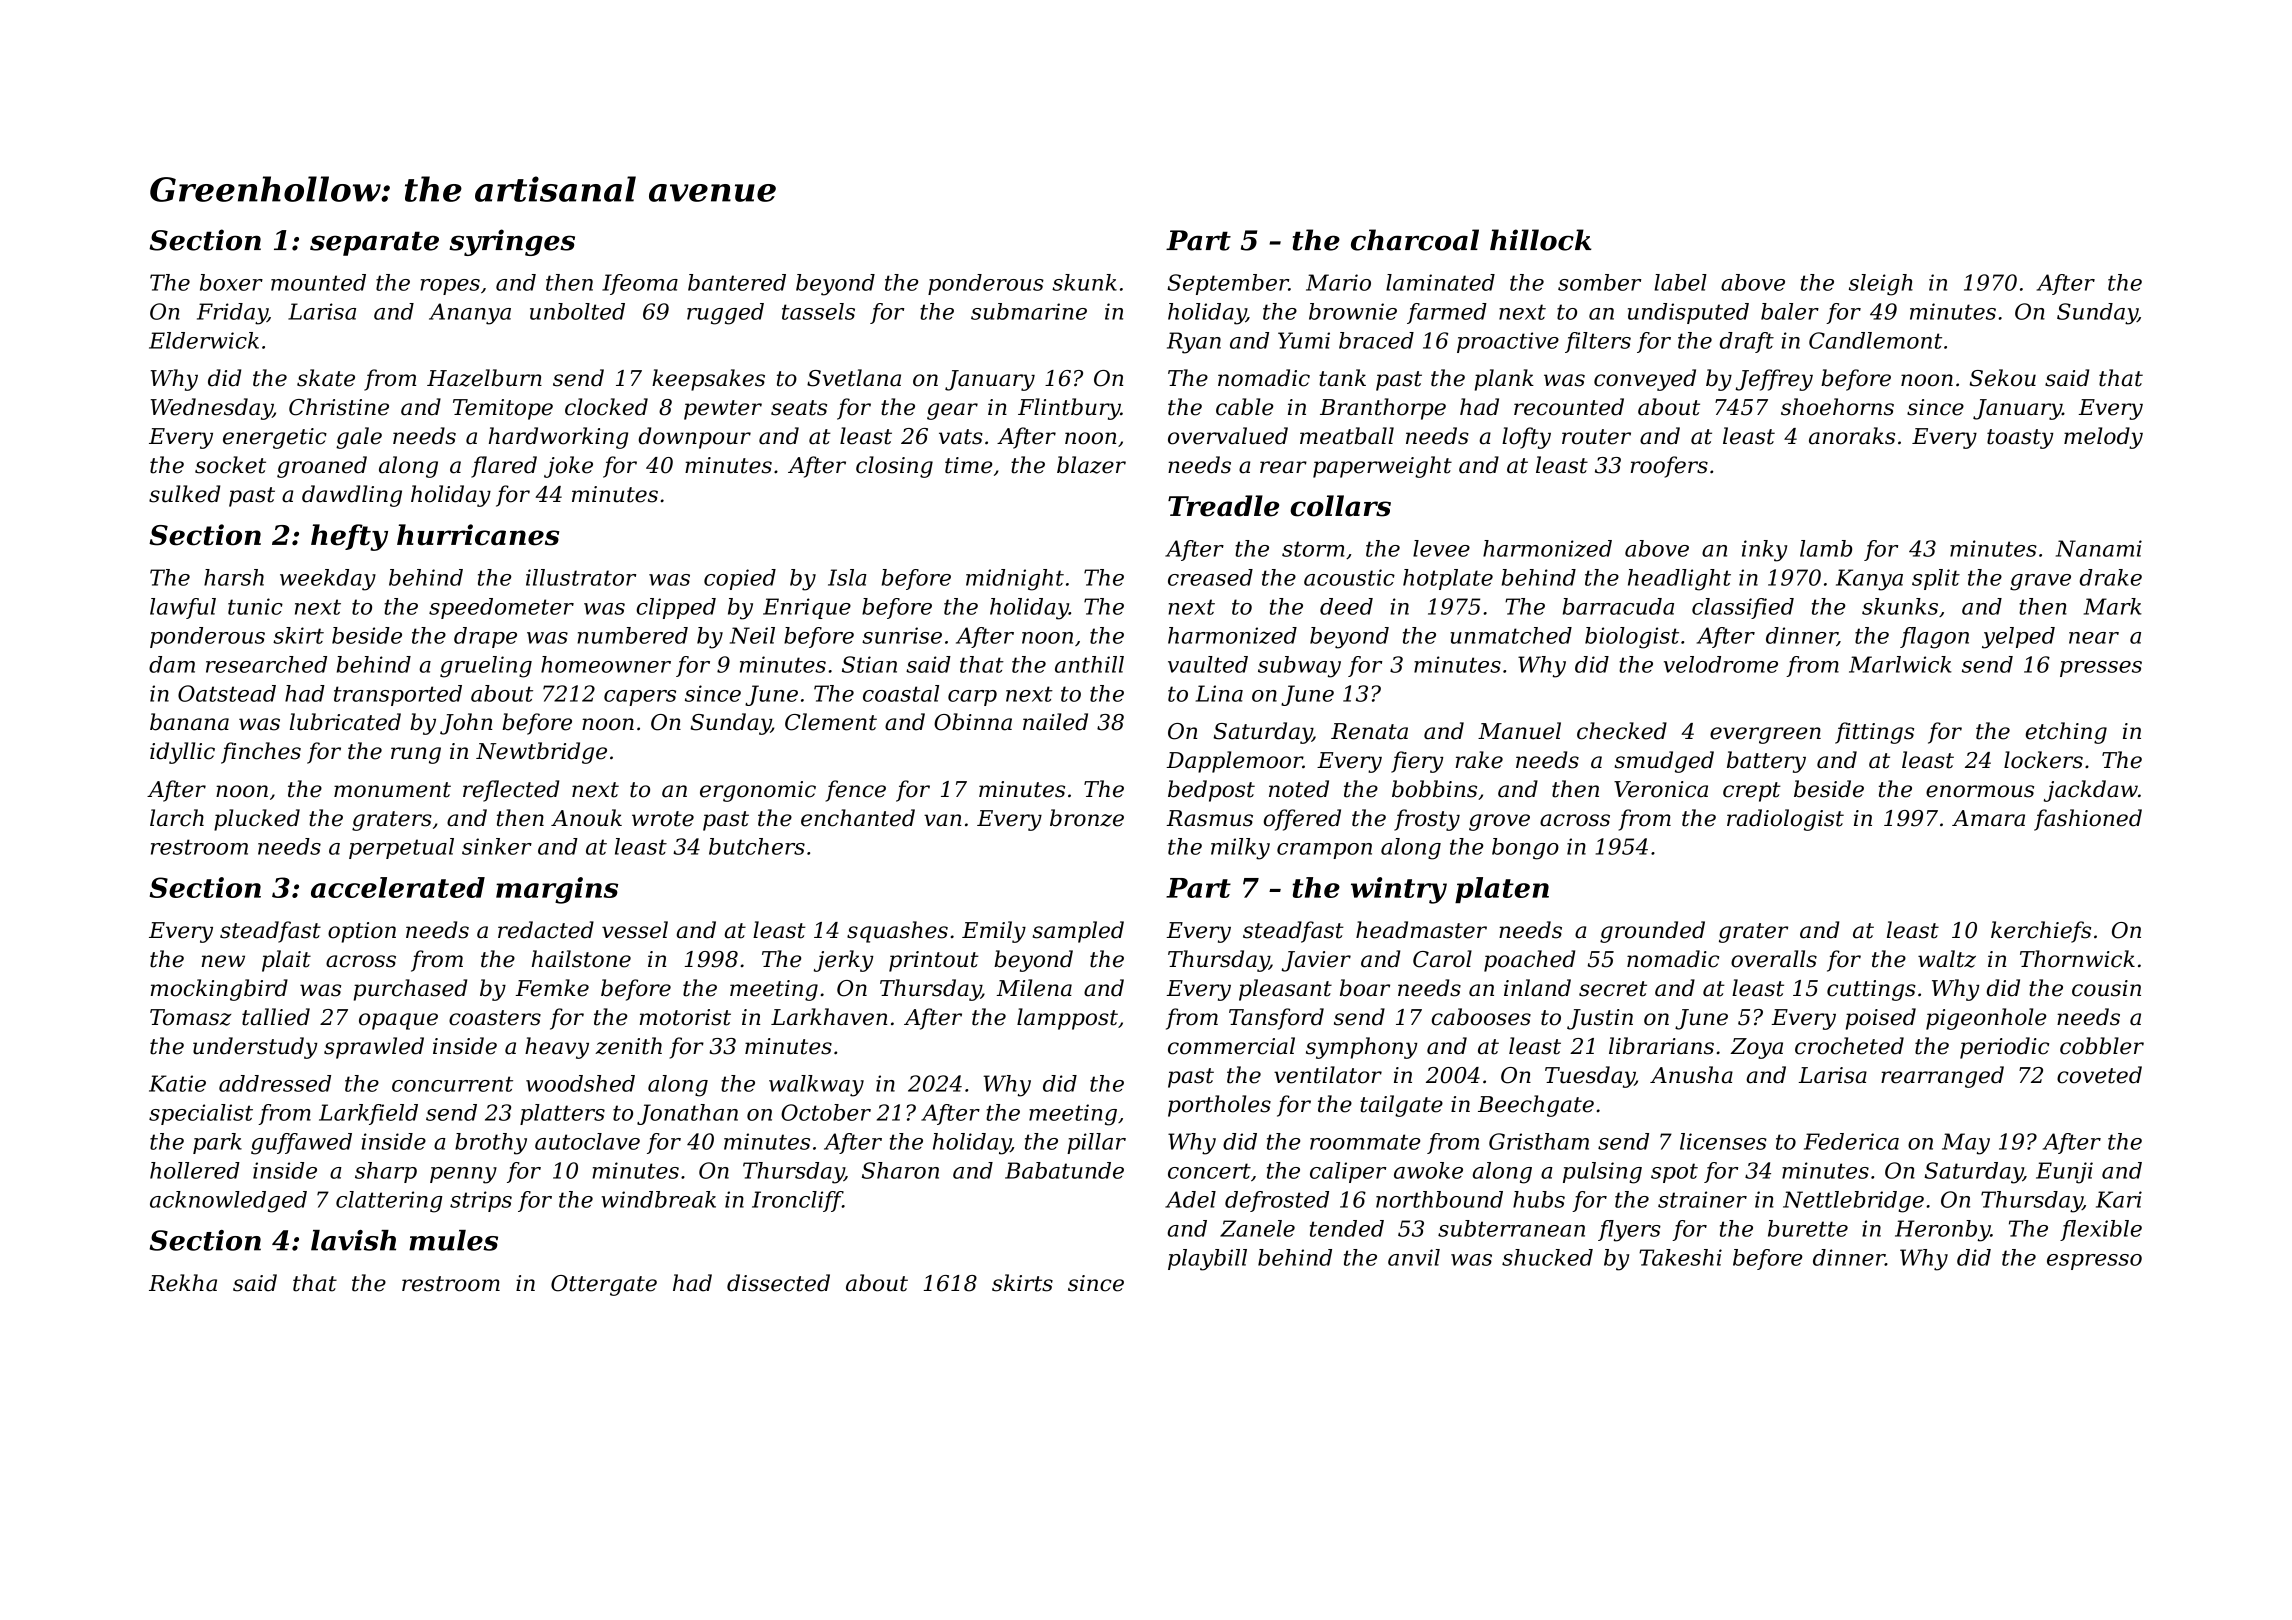  What do you see at coordinates (1785, 820) in the document?
I see `radiologist` at bounding box center [1785, 820].
